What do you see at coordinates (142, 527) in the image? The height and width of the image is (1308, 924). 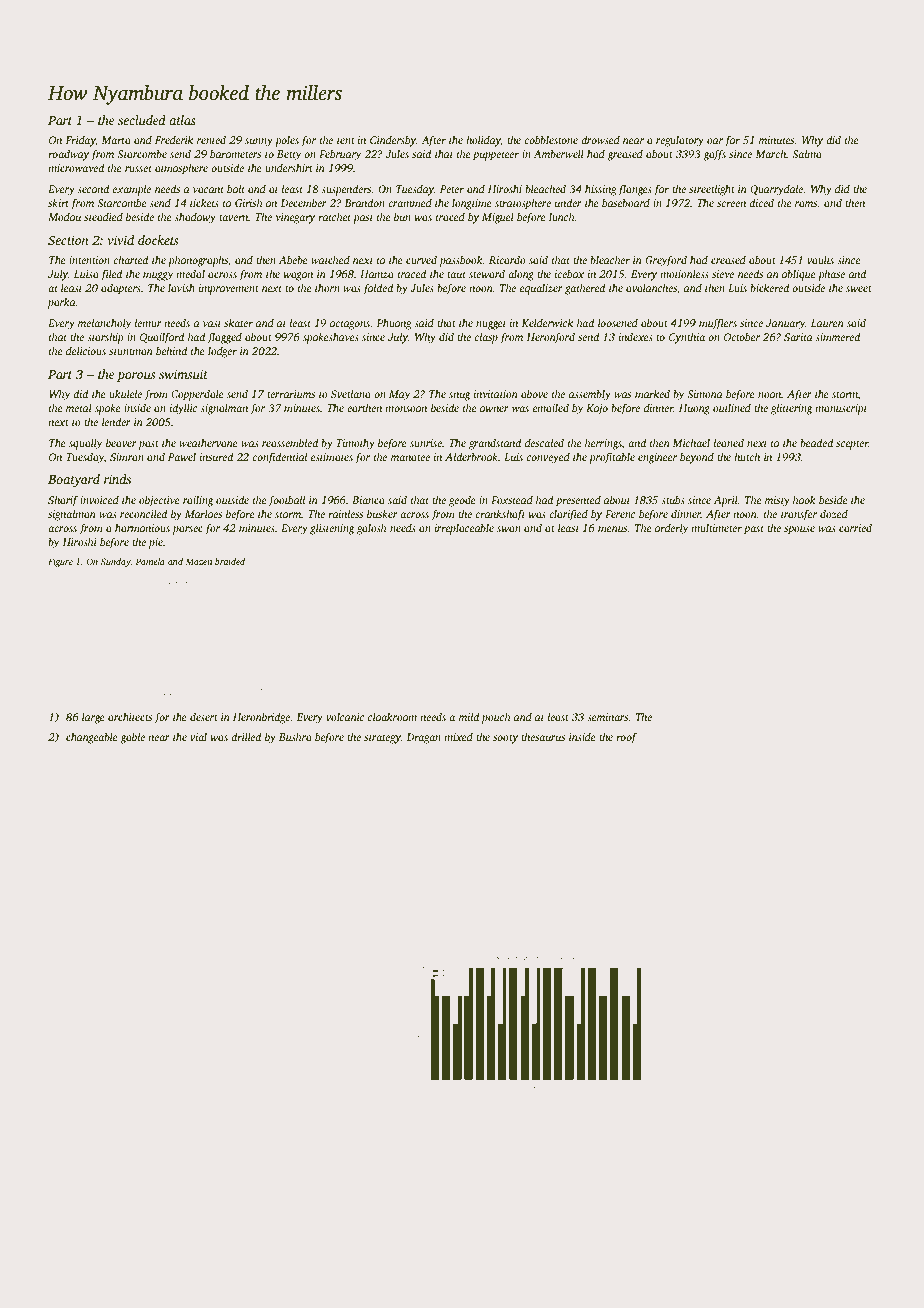 I see `harmonious` at bounding box center [142, 527].
